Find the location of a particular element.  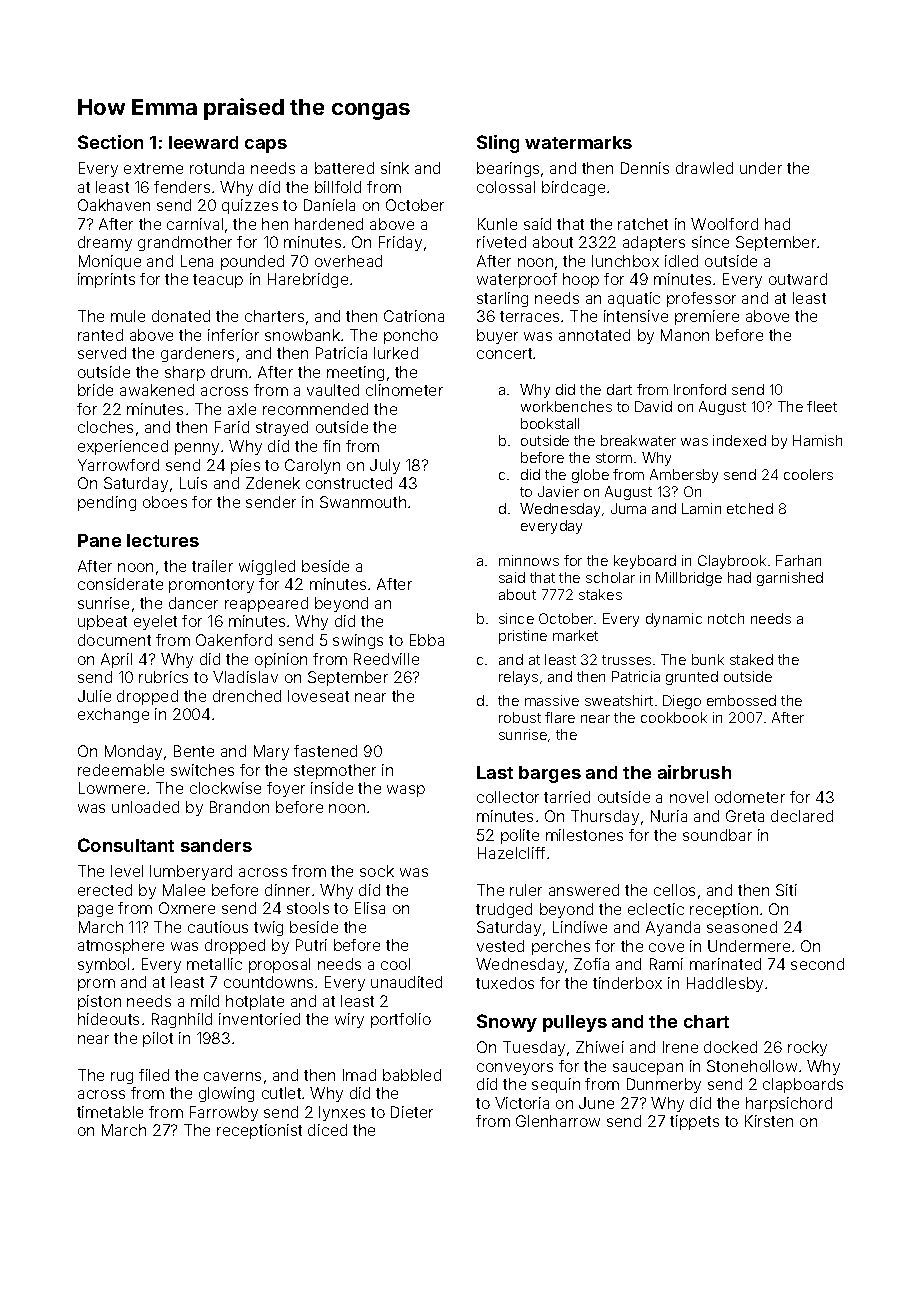

Kunle is located at coordinates (497, 224).
